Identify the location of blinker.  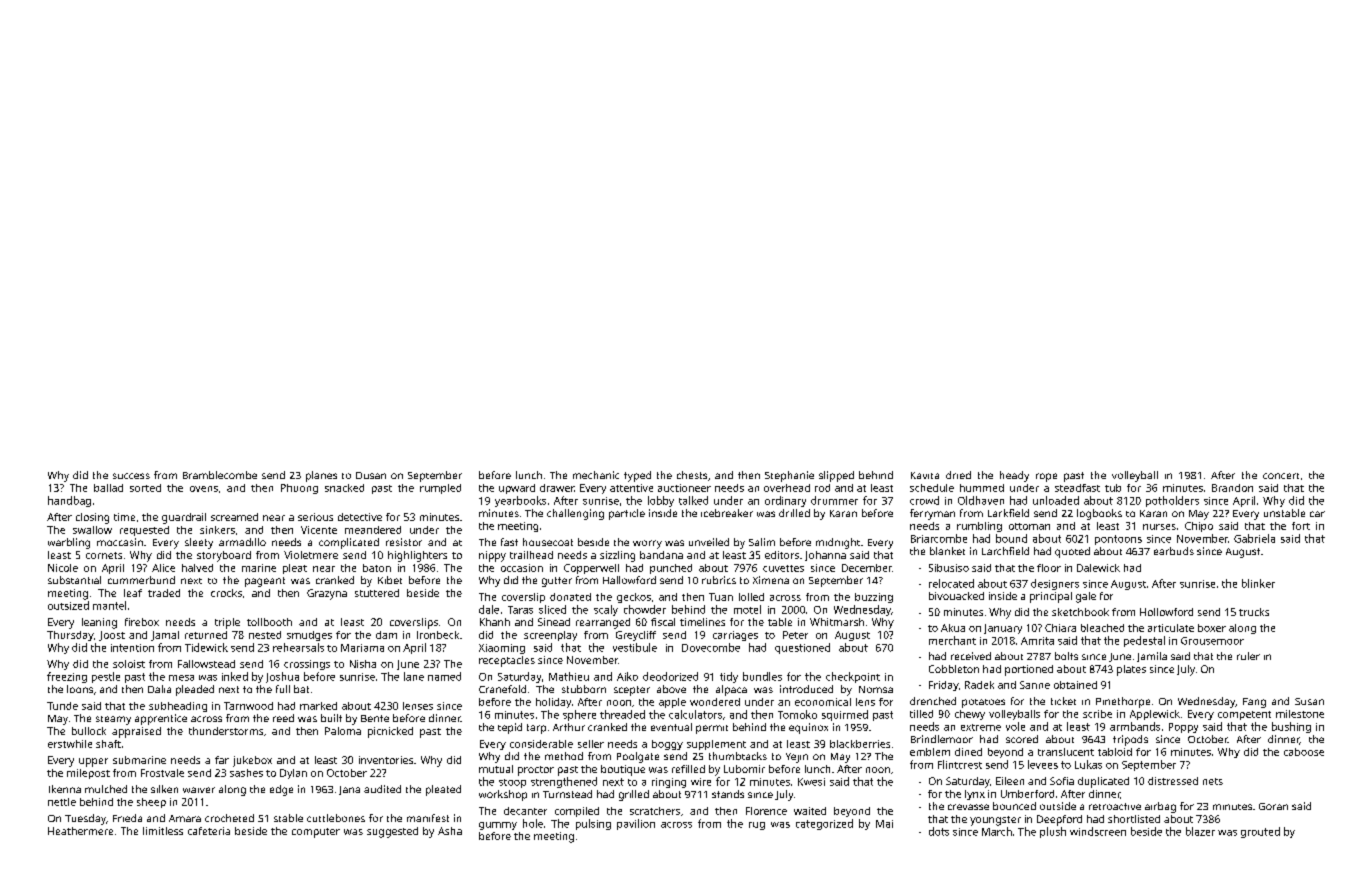
(1258, 583).
